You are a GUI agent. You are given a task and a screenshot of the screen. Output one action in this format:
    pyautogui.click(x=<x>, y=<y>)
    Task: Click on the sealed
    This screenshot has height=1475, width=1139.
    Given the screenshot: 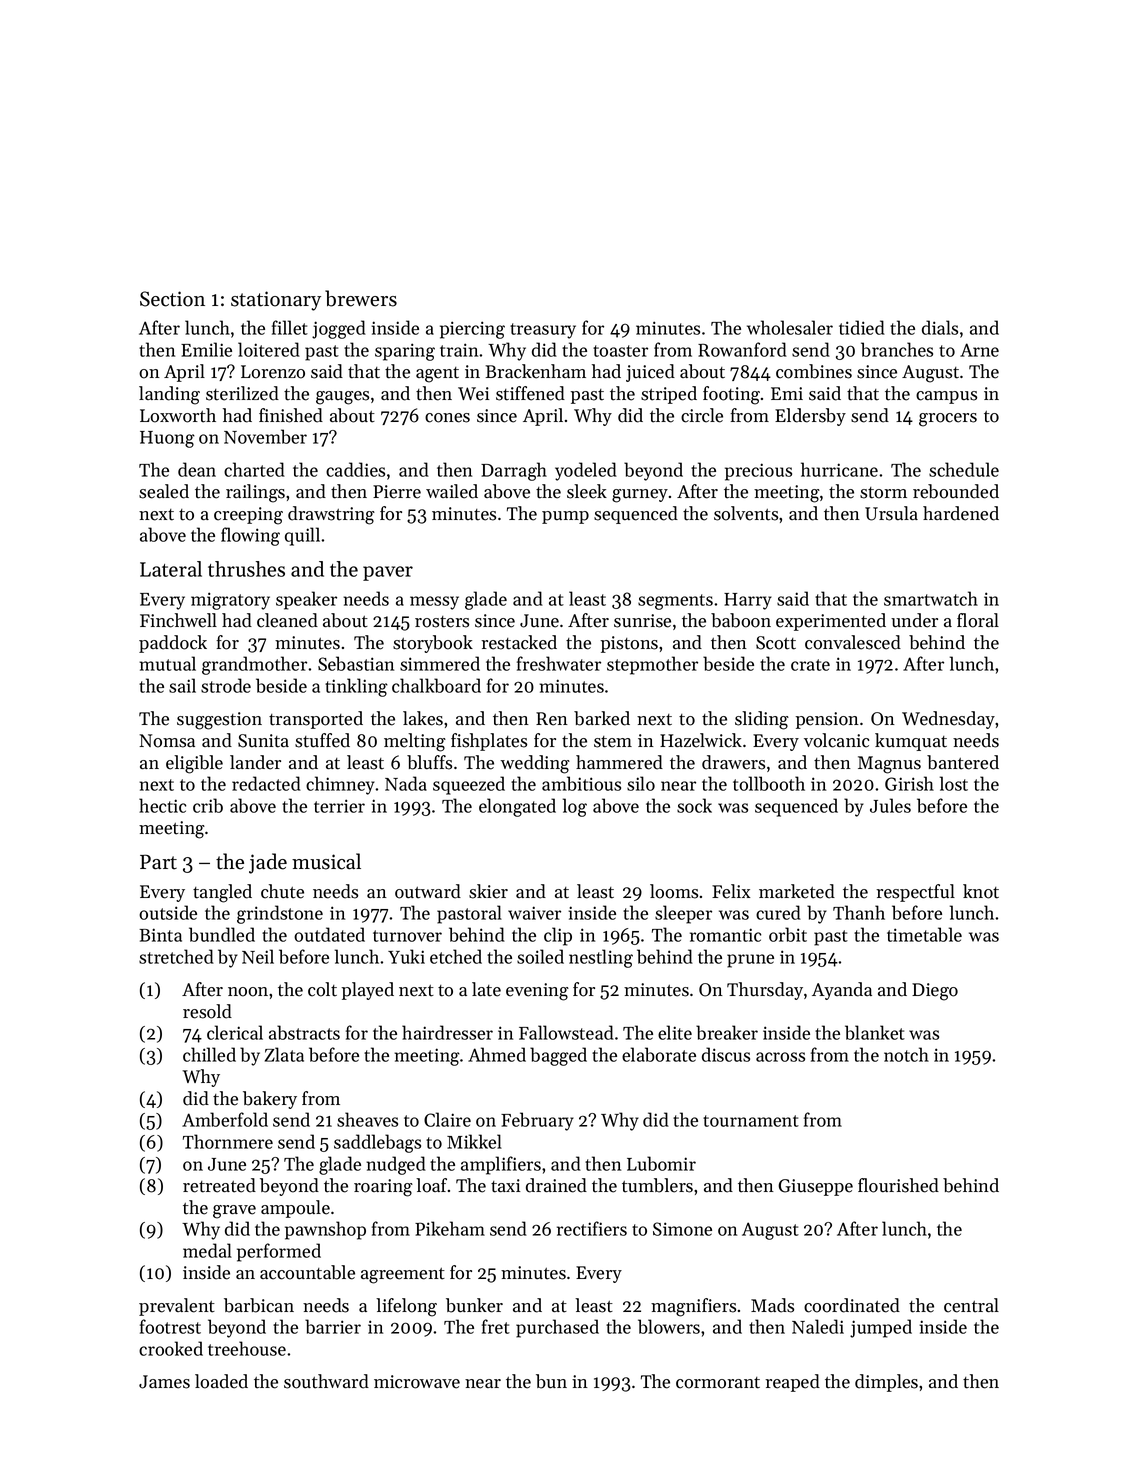 What is the action you would take?
    pyautogui.click(x=164, y=491)
